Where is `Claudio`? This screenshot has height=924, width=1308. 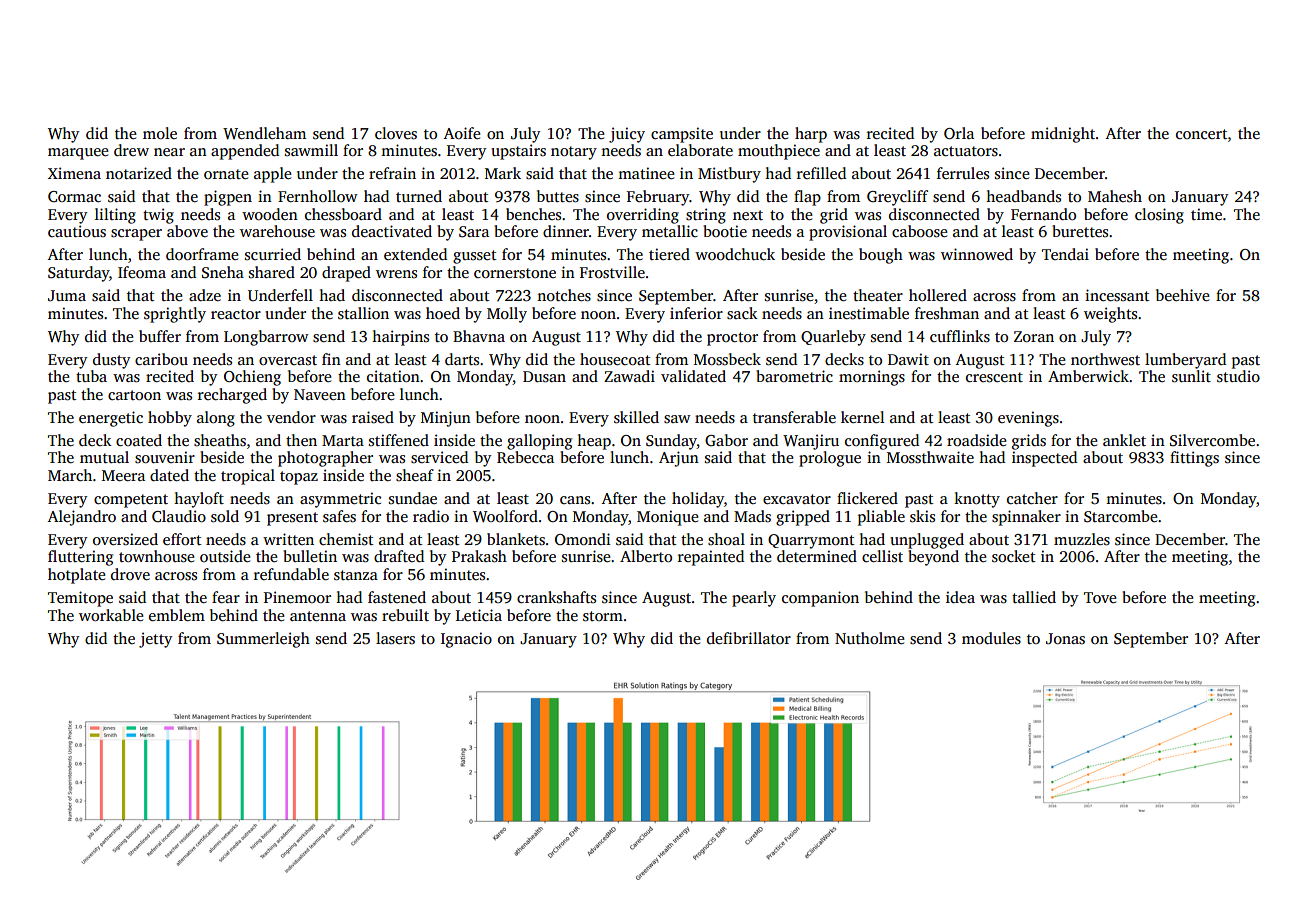
Claudio is located at coordinates (179, 516).
